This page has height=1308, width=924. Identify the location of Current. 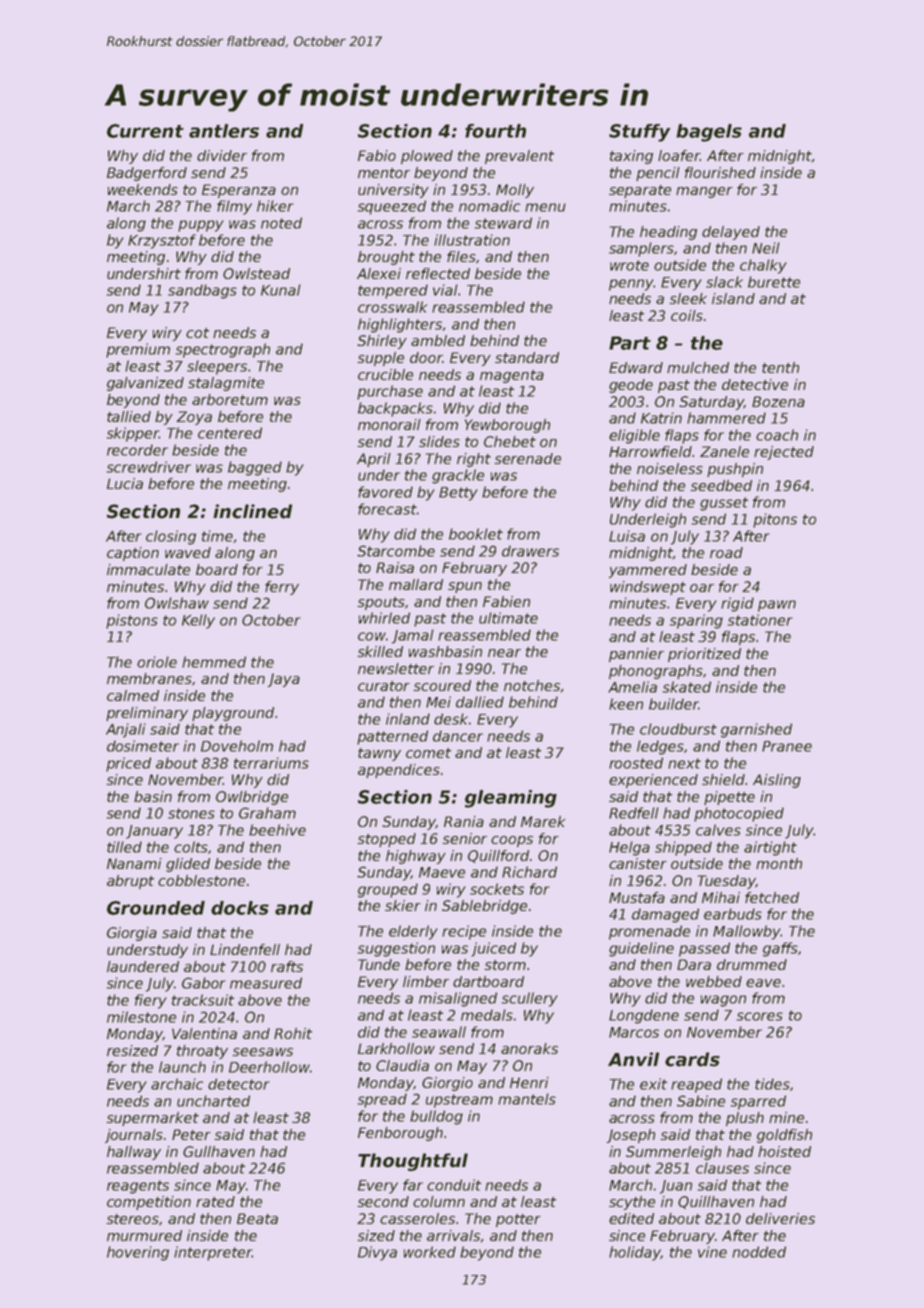
(145, 131).
